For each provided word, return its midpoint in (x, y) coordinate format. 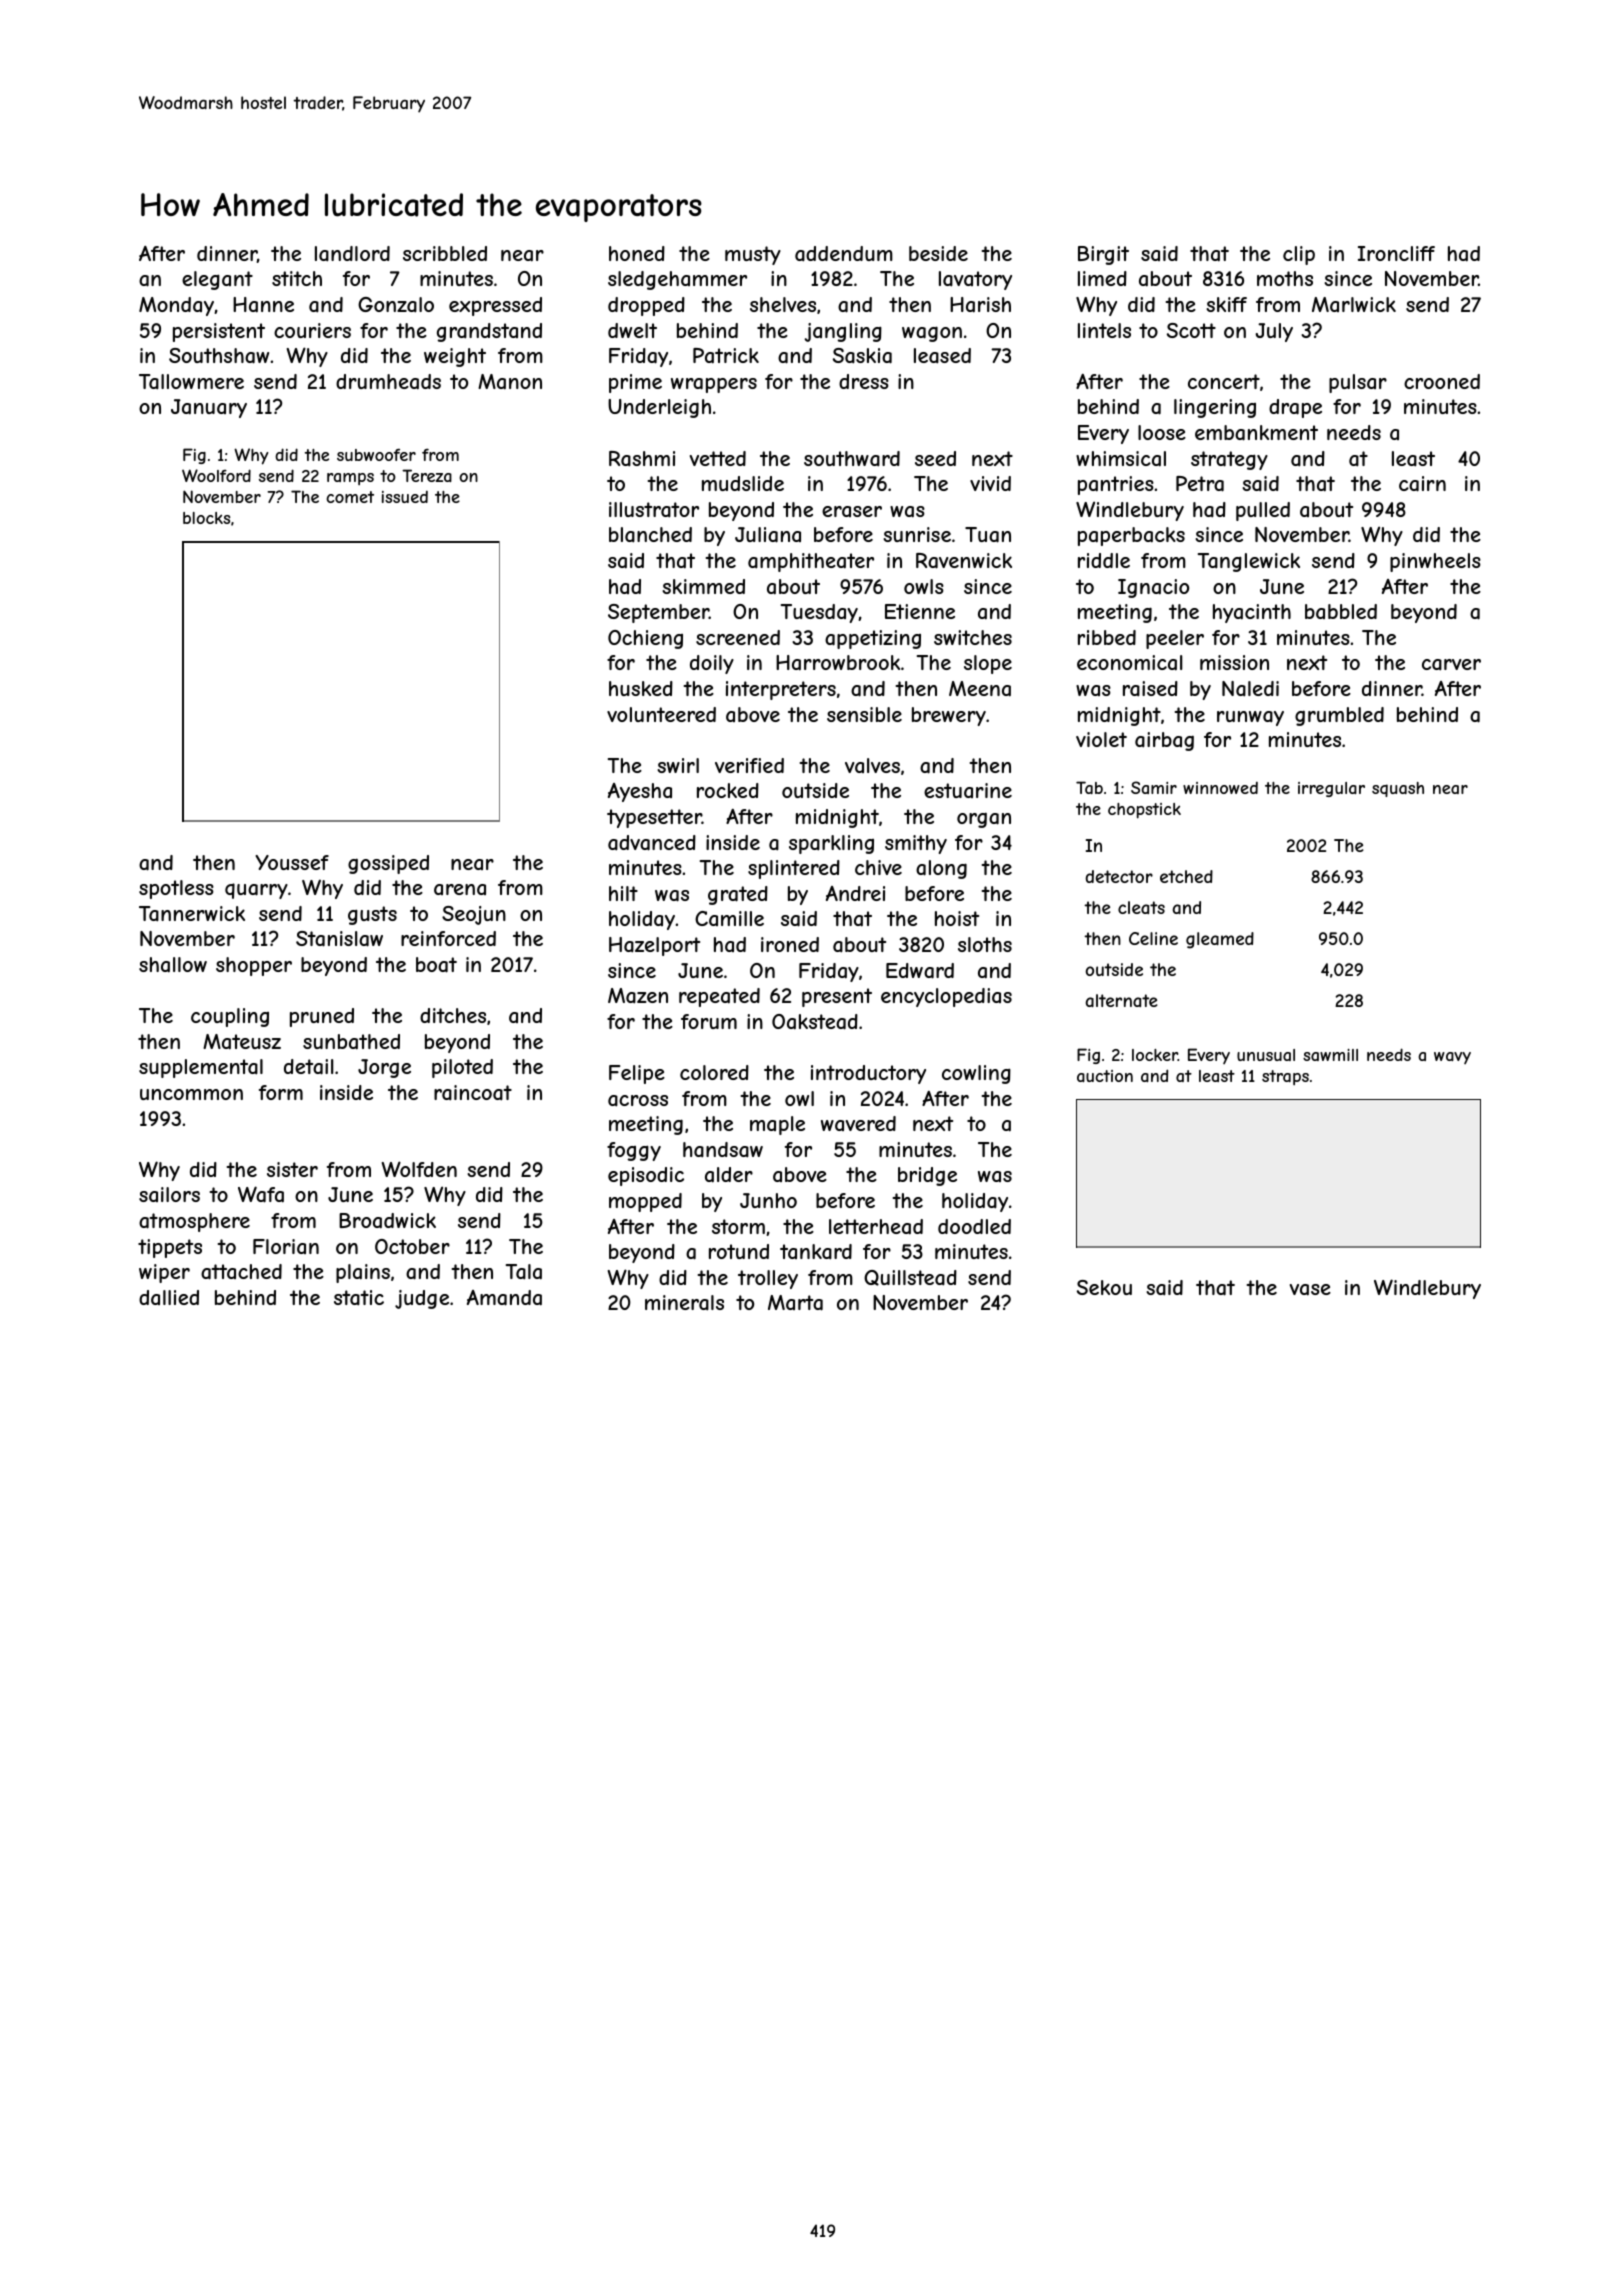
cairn (1422, 484)
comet (350, 497)
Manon (510, 382)
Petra (1200, 484)
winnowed (1220, 788)
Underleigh (659, 408)
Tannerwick (192, 914)
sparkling (831, 844)
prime (635, 383)
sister (292, 1169)
